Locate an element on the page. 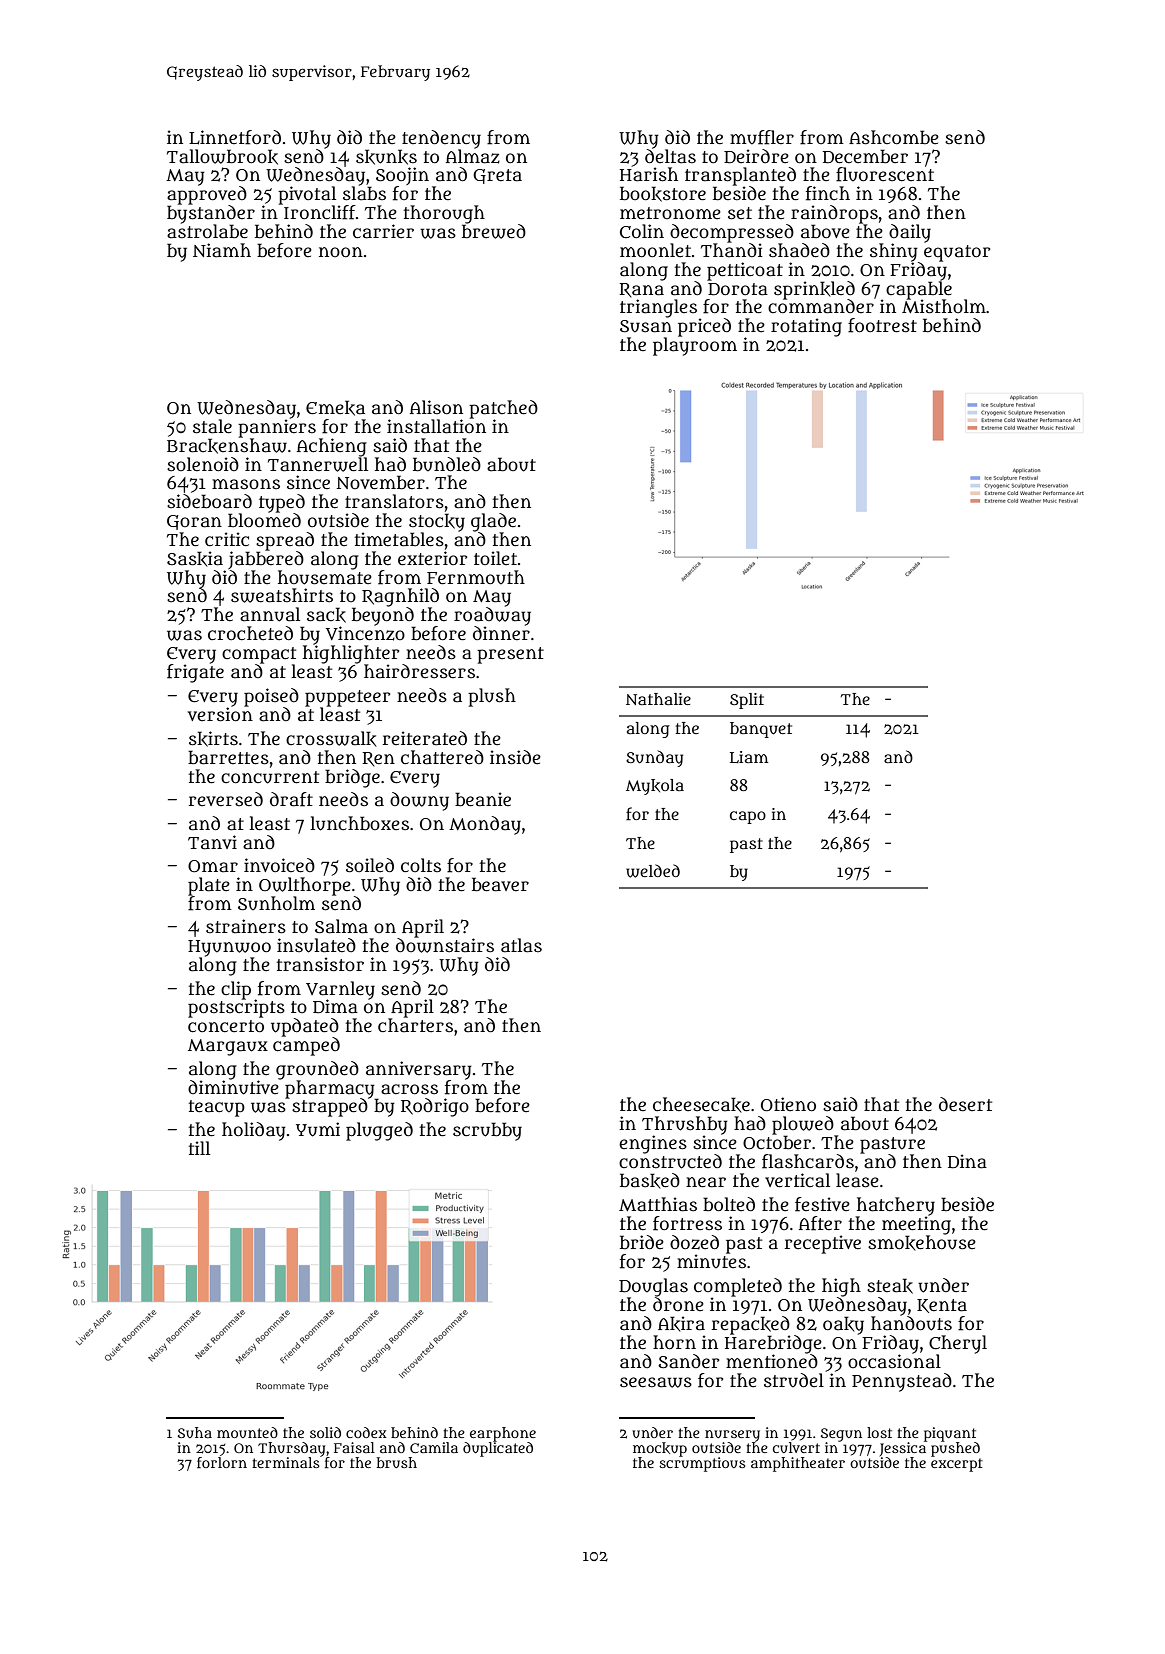 Image resolution: width=1165 pixels, height=1654 pixels. puppeteer is located at coordinates (347, 698).
